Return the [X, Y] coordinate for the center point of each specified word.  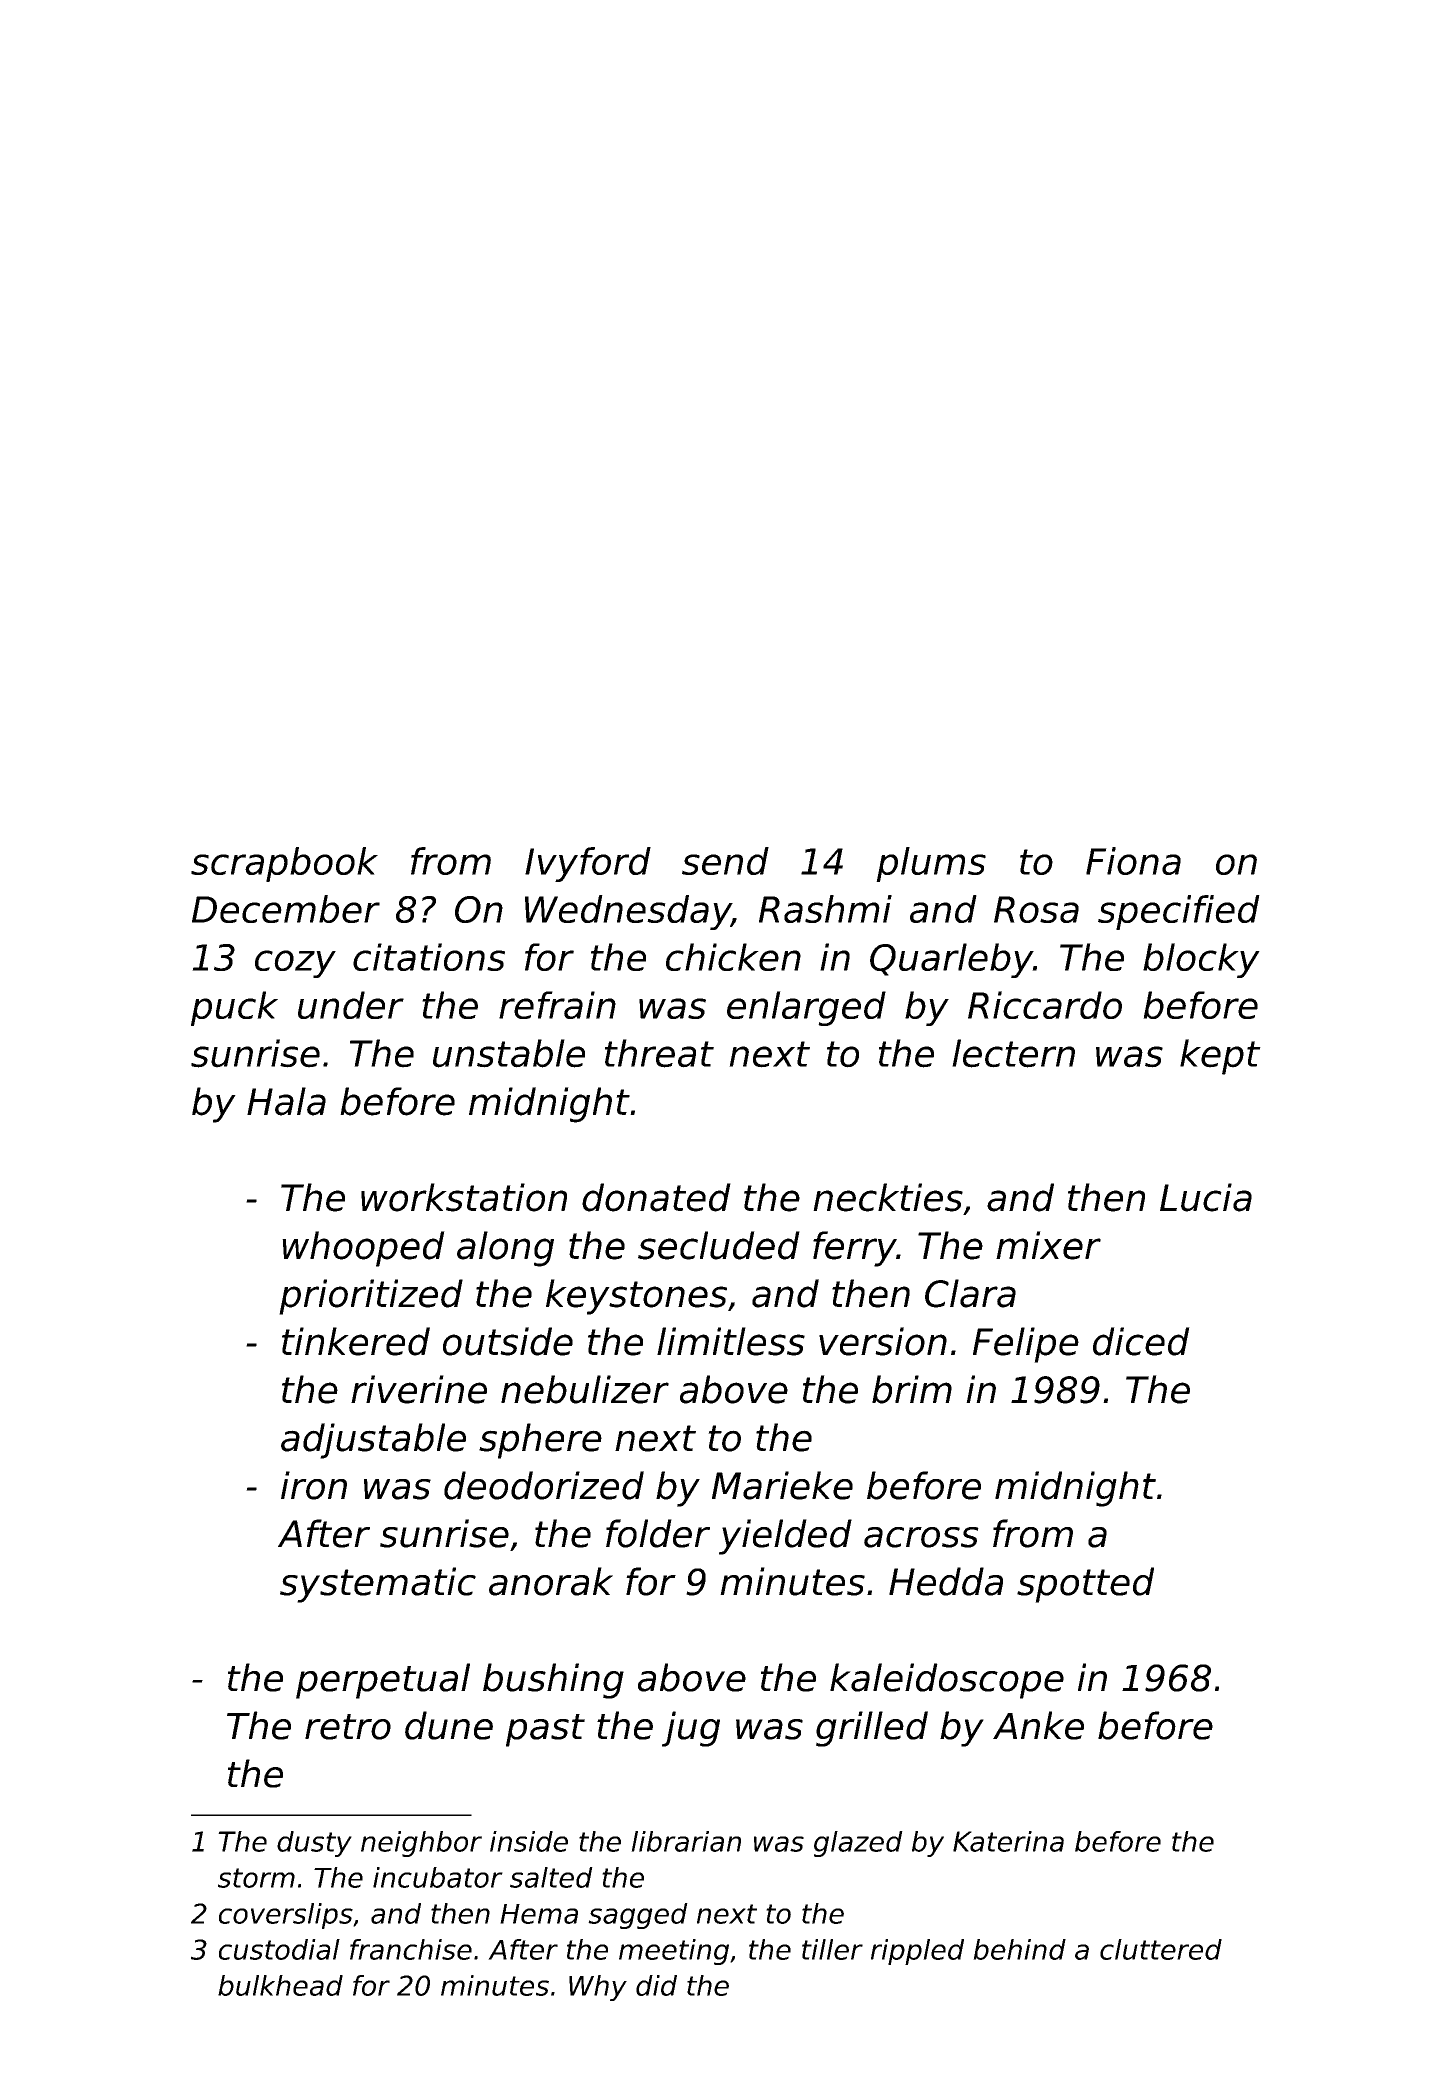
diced [1141, 1341]
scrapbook [284, 864]
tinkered [356, 1341]
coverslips [286, 1916]
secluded [719, 1245]
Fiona [1133, 861]
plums [931, 864]
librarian [686, 1841]
